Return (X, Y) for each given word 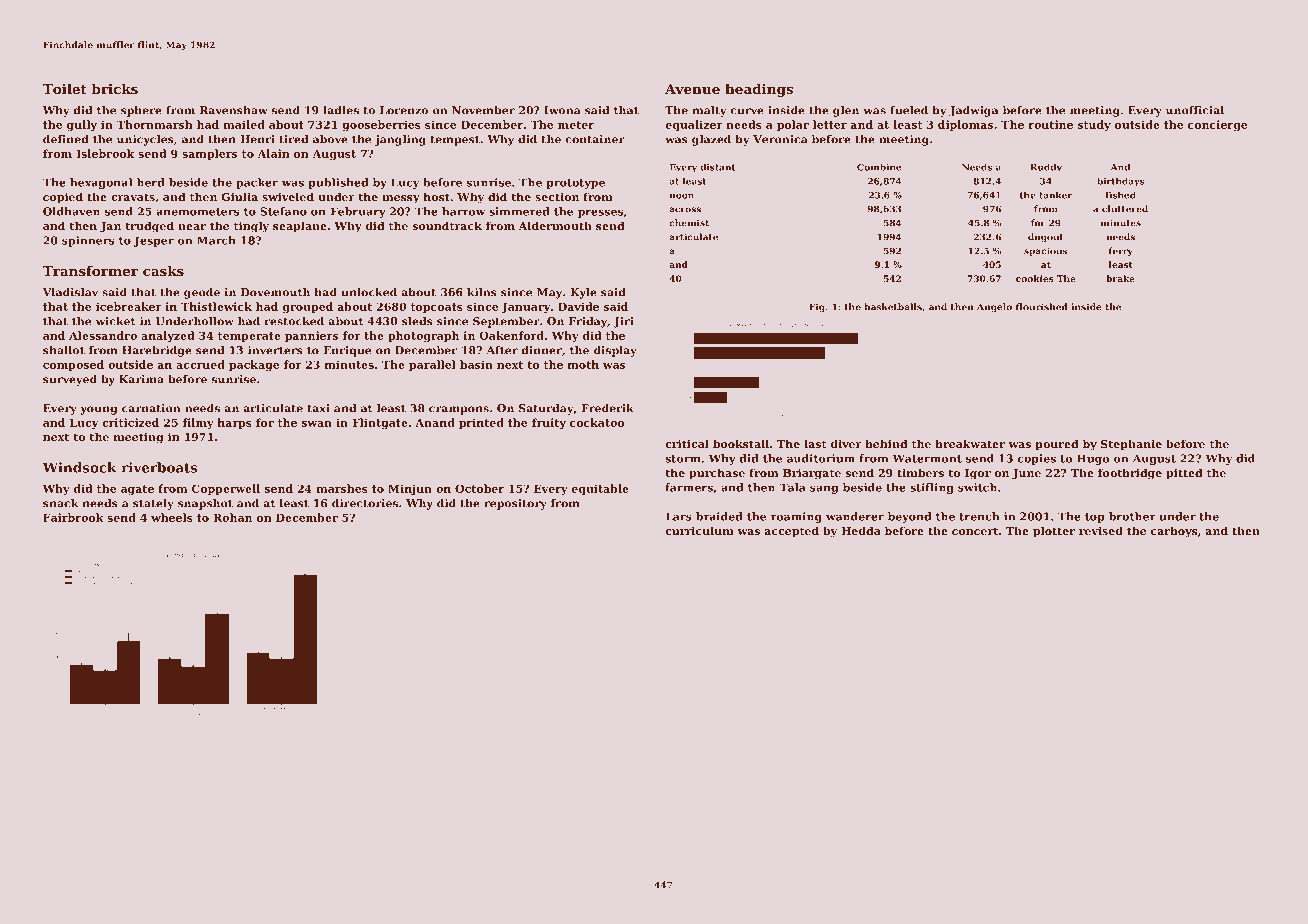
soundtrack (447, 225)
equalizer (694, 125)
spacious (1045, 251)
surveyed (70, 380)
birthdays (1120, 181)
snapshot (205, 504)
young (98, 410)
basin (476, 364)
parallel (432, 365)
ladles (341, 110)
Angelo (994, 308)
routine (1050, 124)
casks (163, 270)
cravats (133, 197)
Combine (879, 167)
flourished (1041, 307)
